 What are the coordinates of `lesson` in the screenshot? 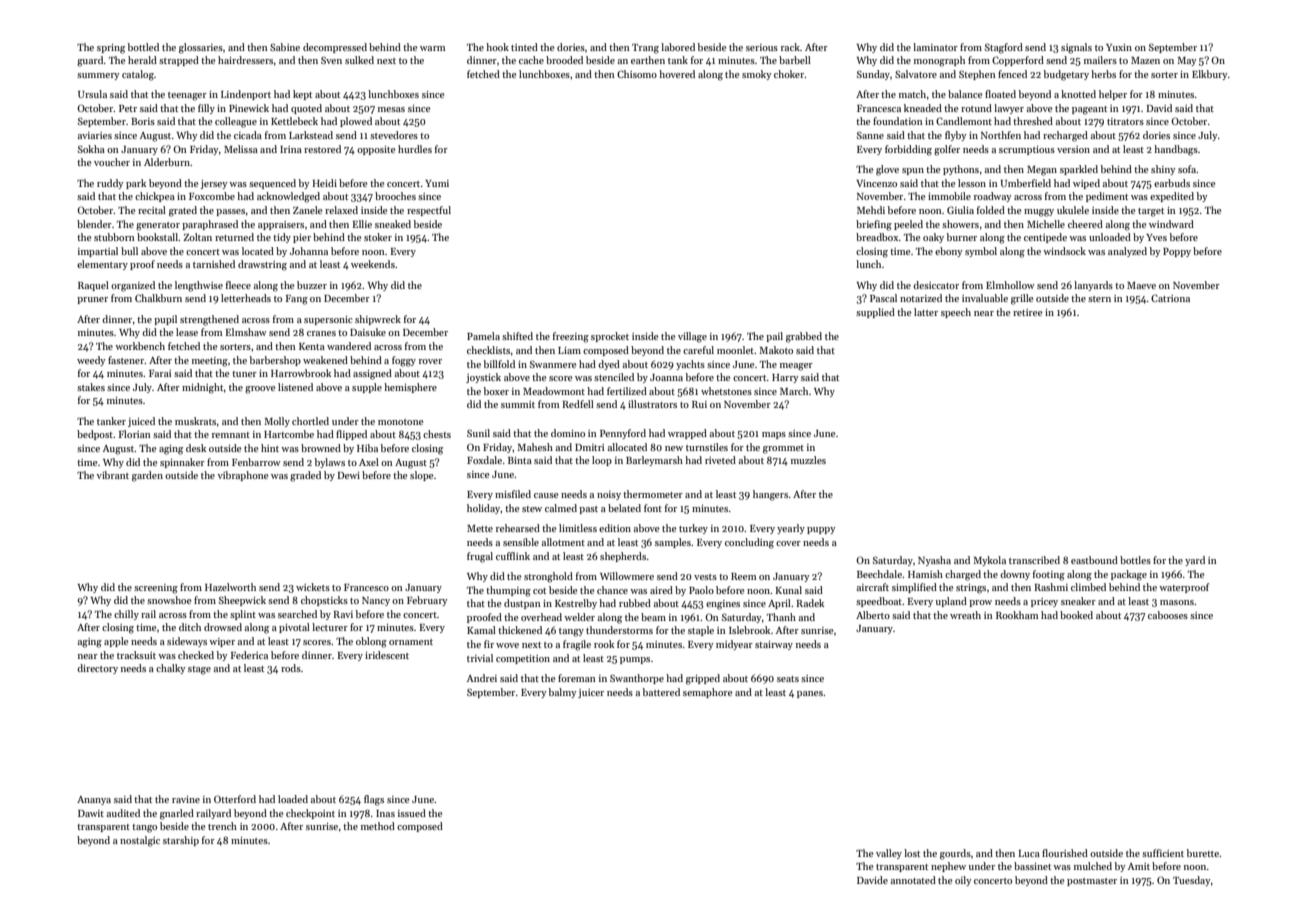 It's located at (972, 183).
